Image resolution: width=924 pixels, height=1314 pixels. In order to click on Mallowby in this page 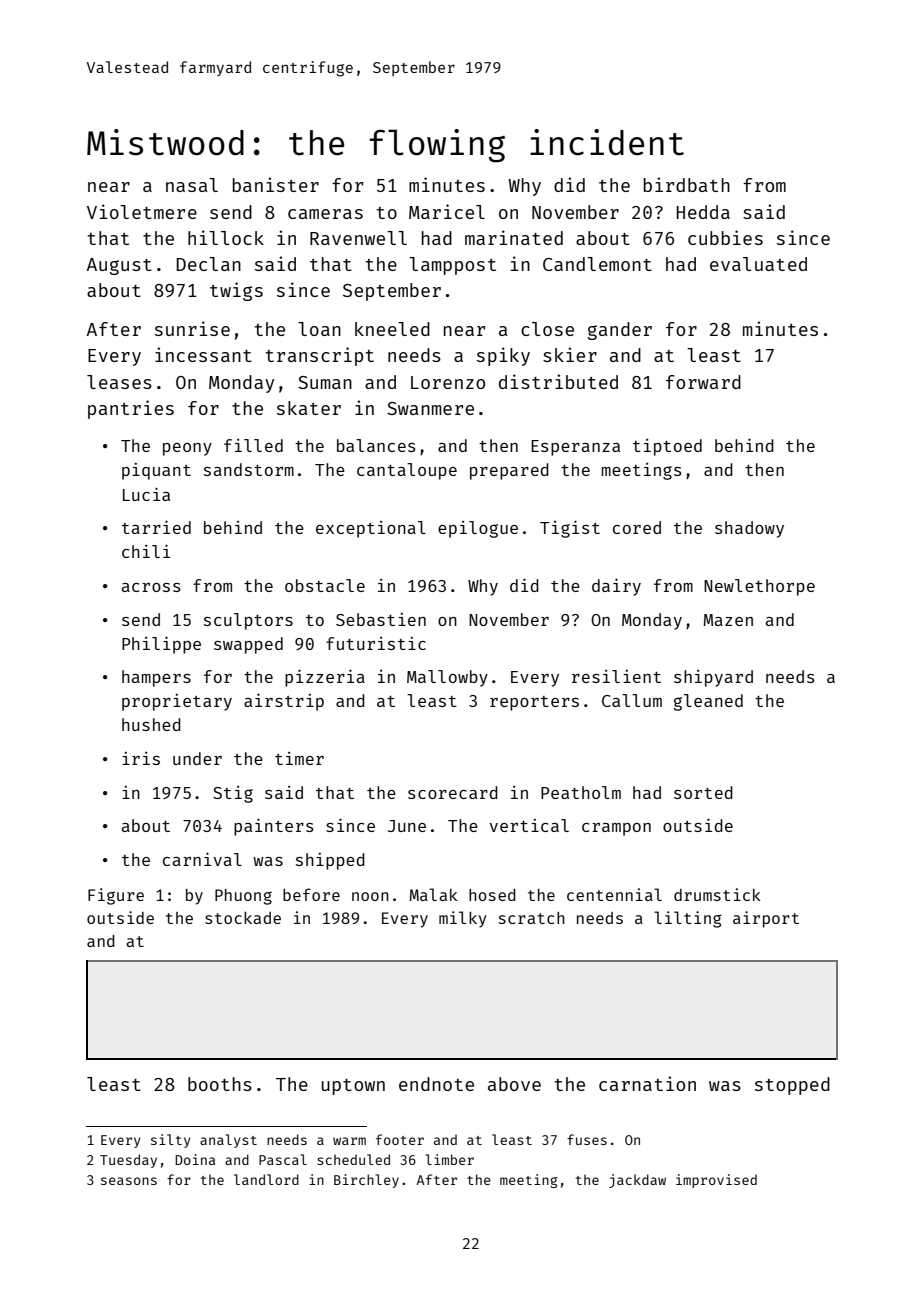, I will do `click(447, 678)`.
